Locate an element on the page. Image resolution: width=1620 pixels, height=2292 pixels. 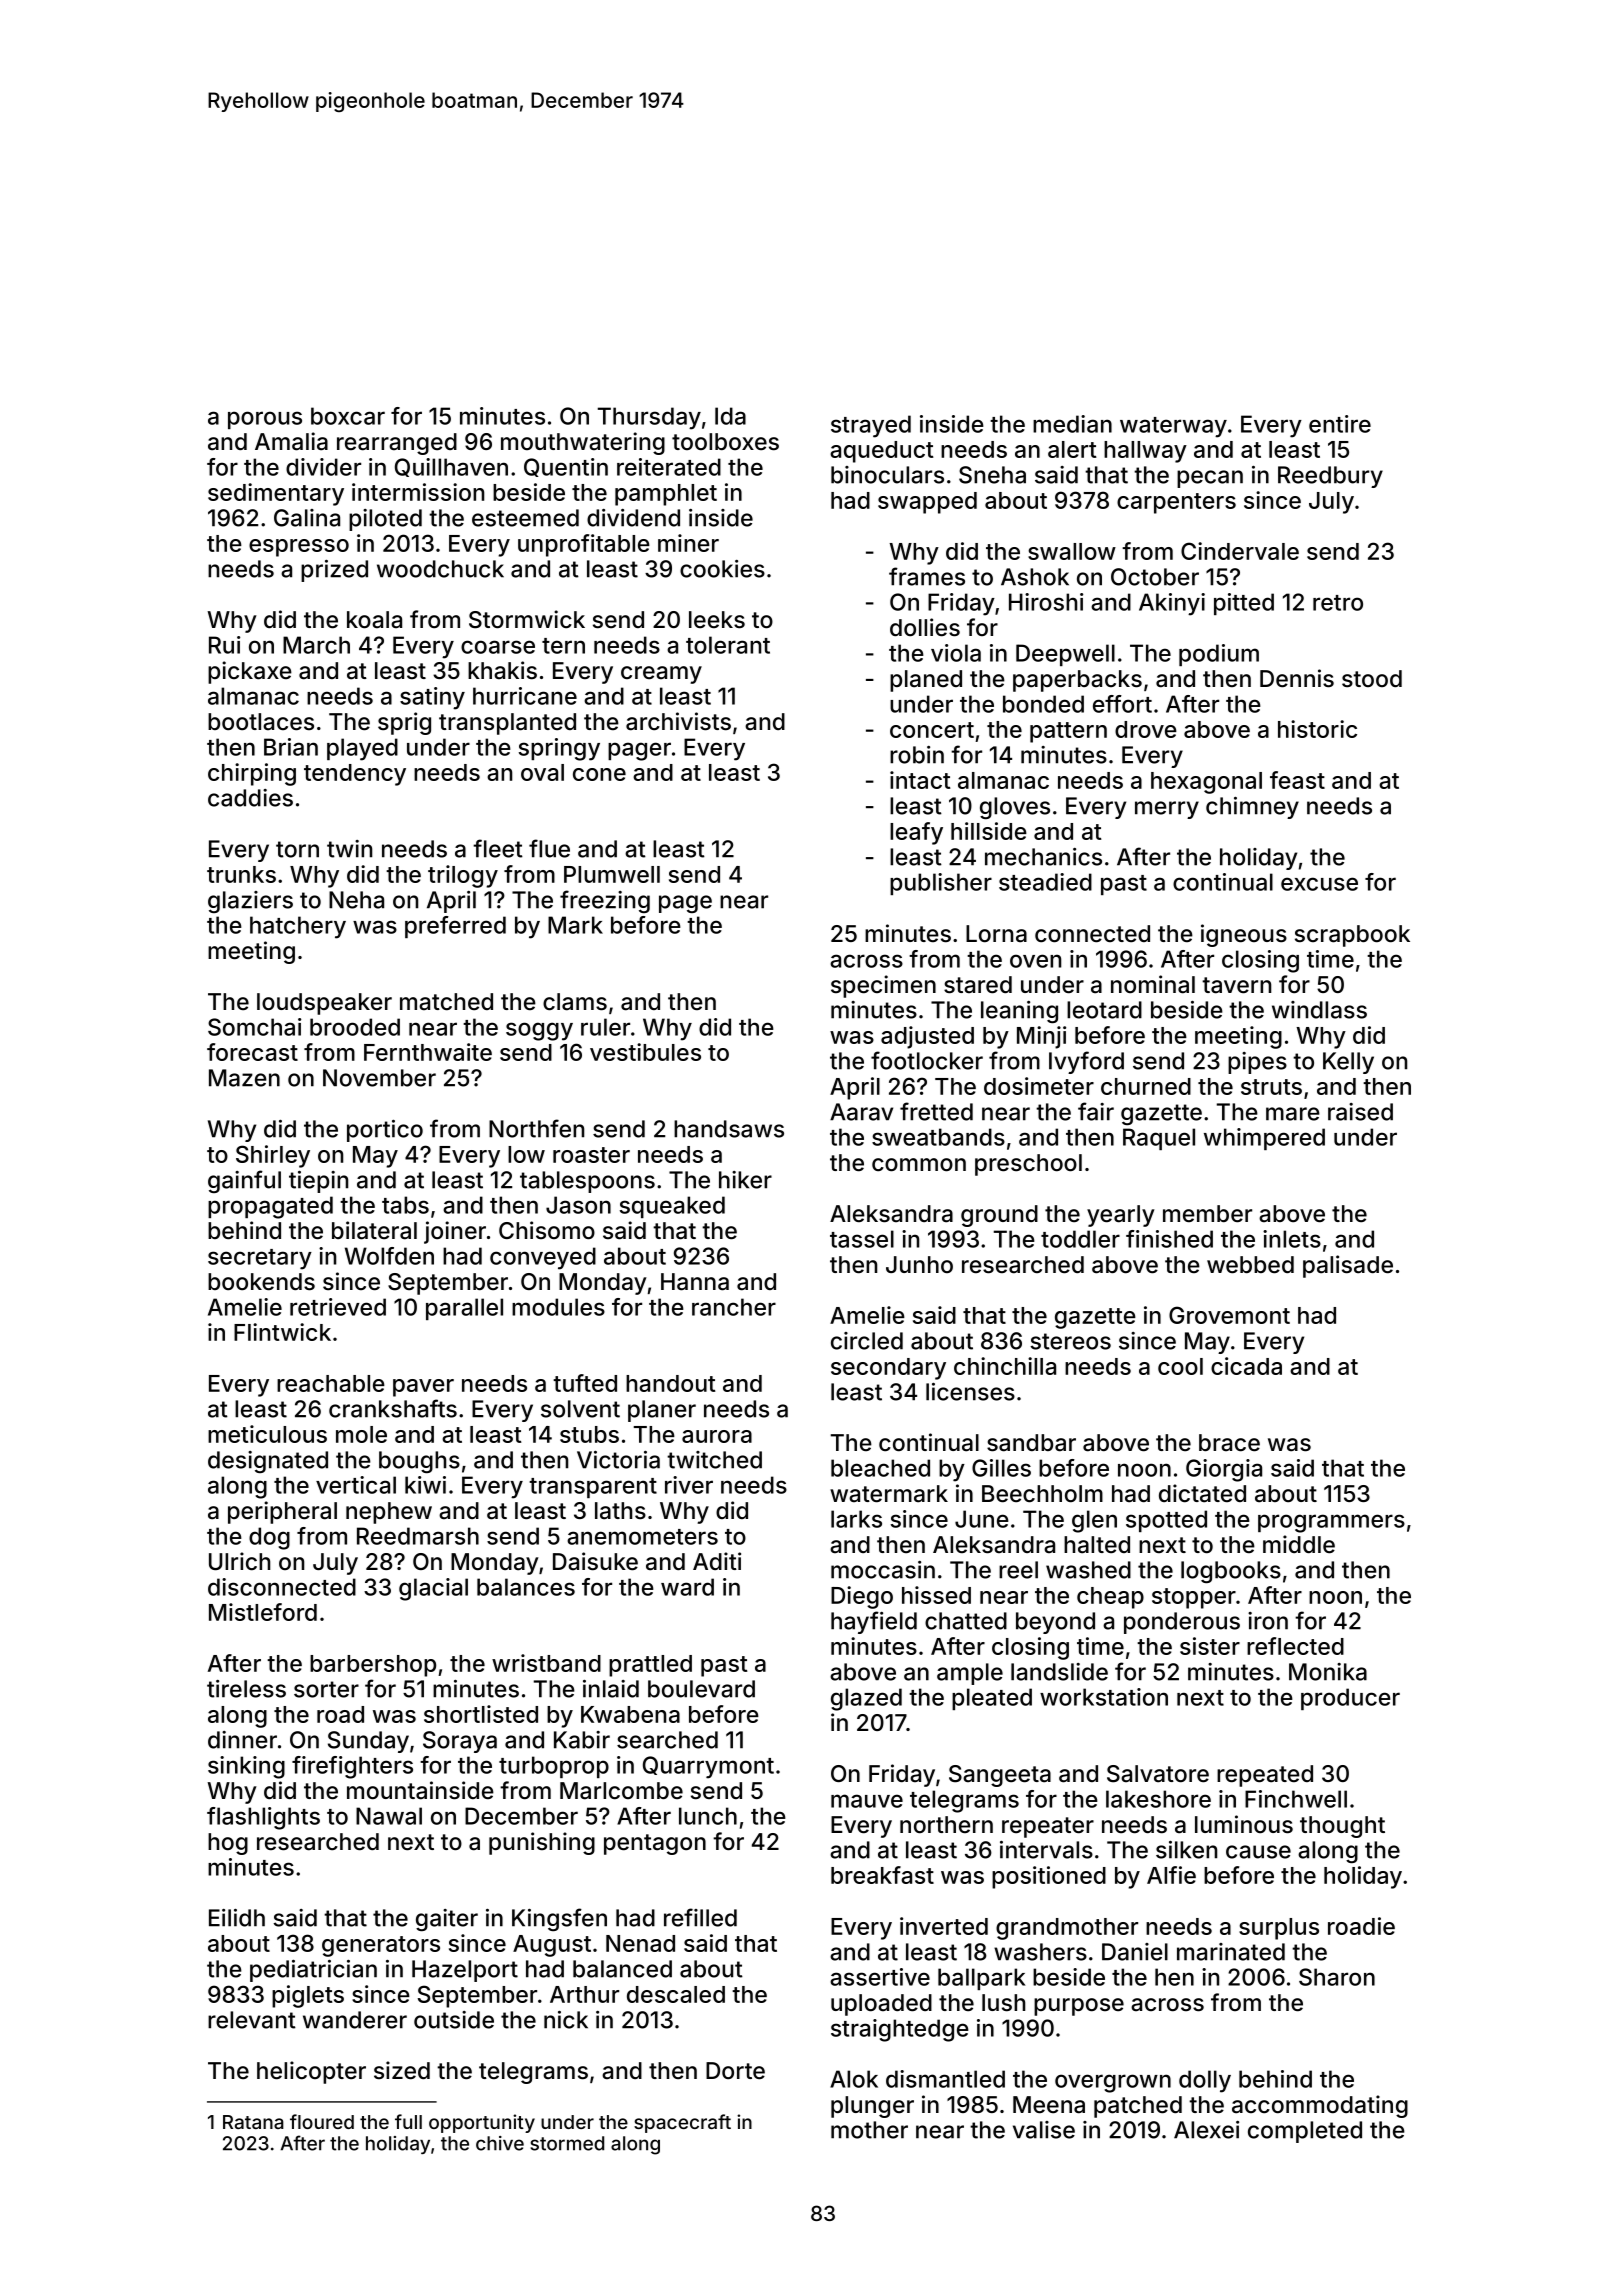
prattled is located at coordinates (650, 1666).
